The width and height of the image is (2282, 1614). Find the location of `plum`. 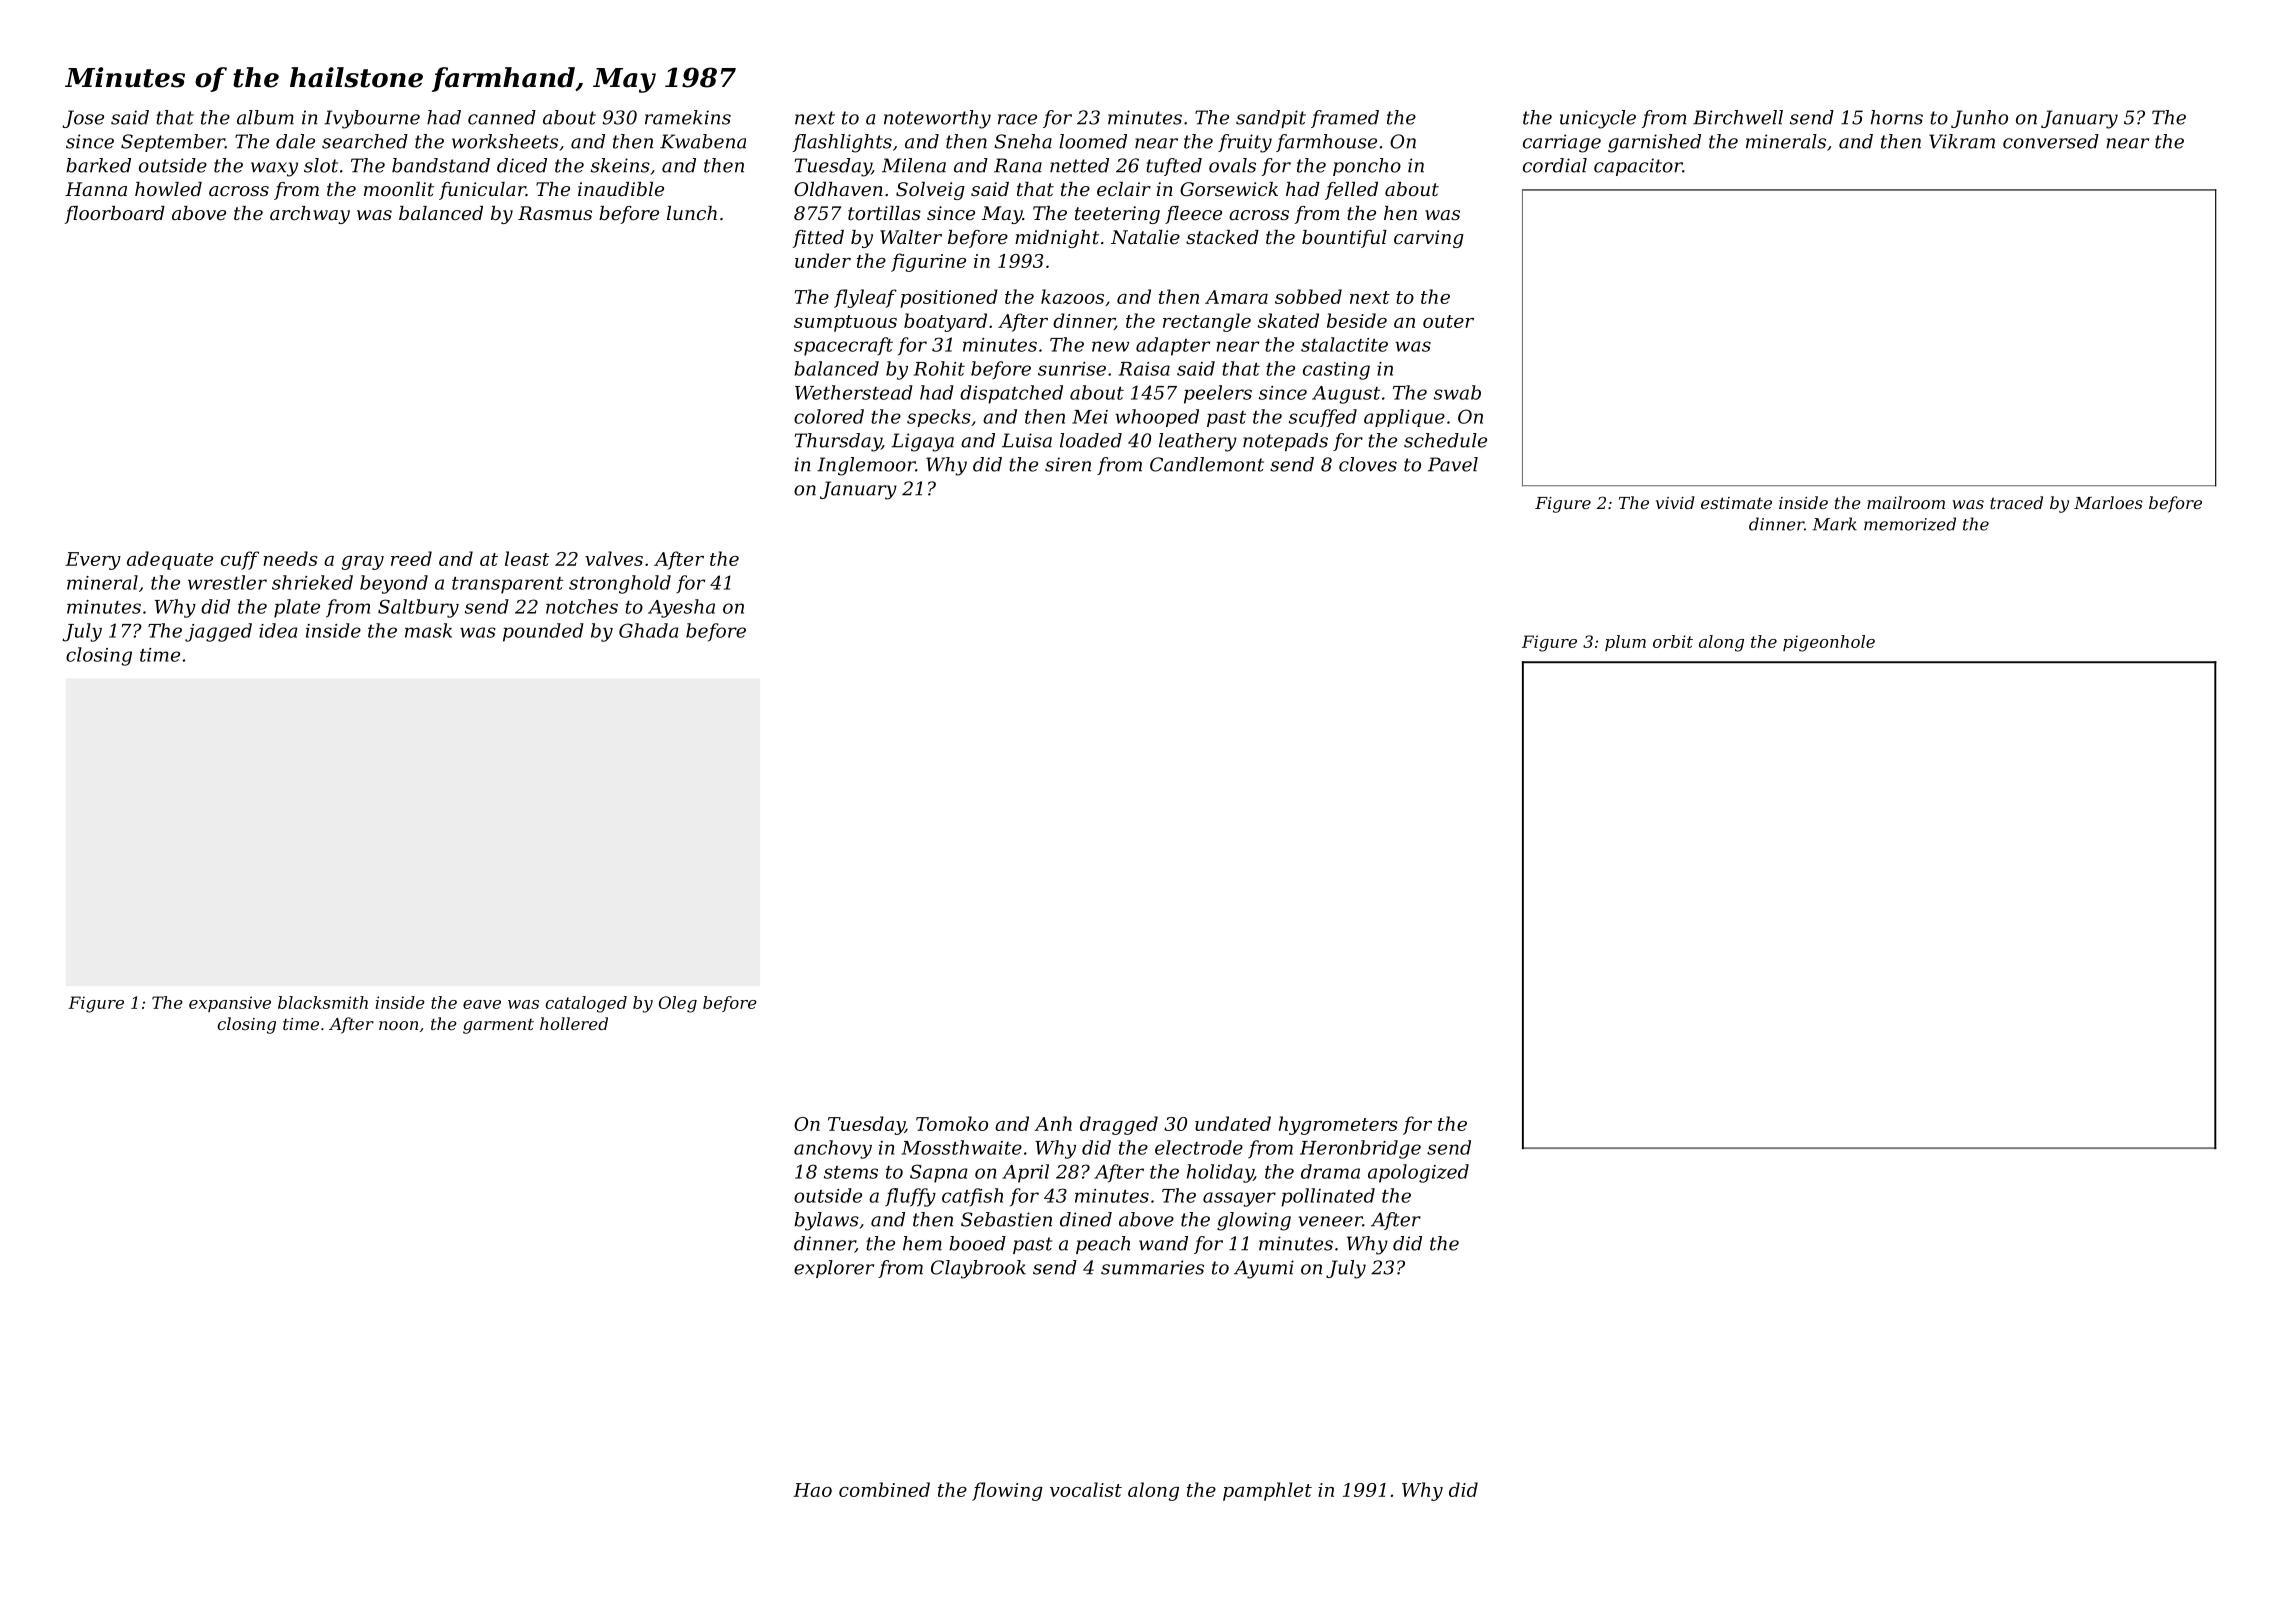

plum is located at coordinates (1625, 643).
